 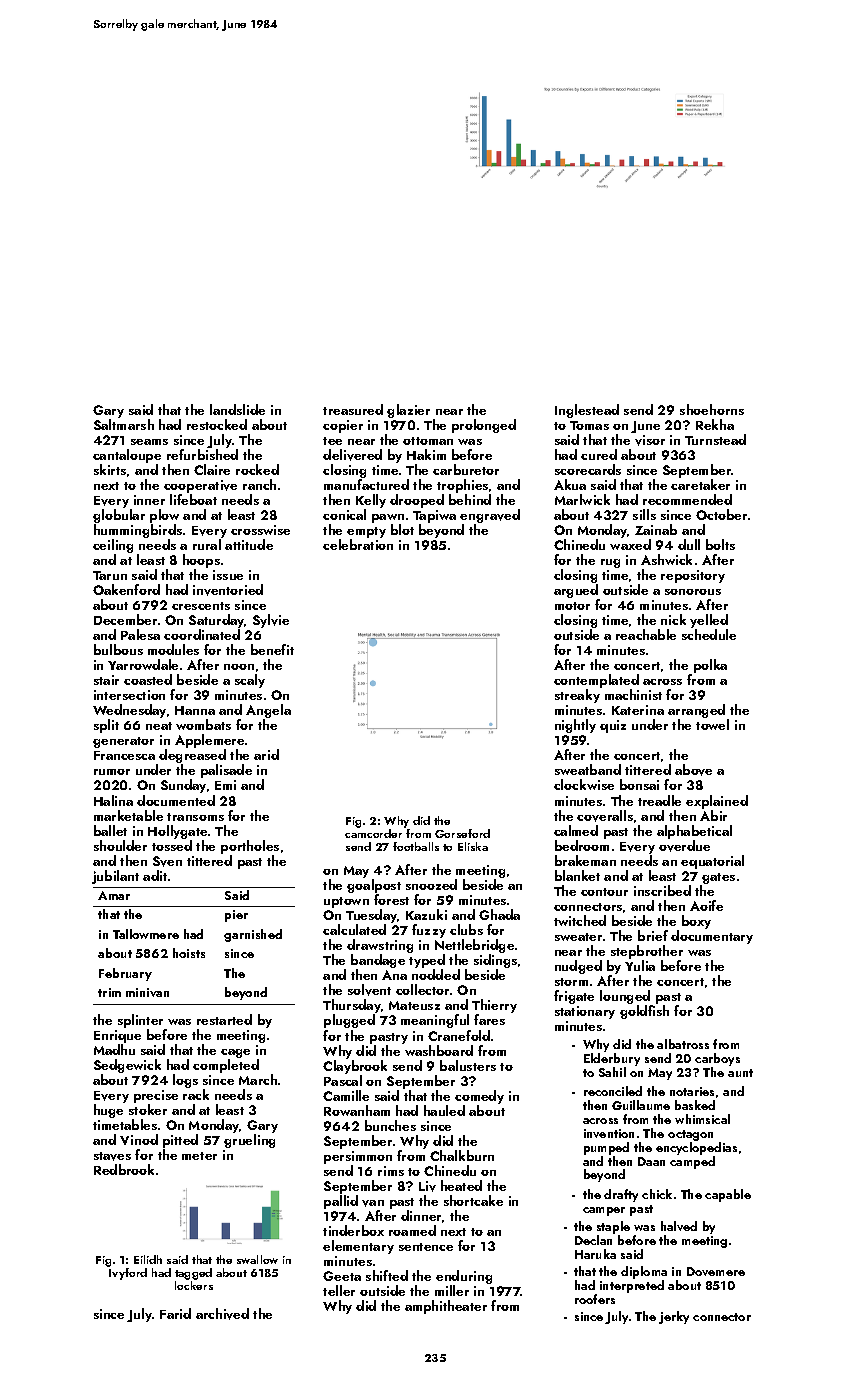 I want to click on precise, so click(x=156, y=1096).
